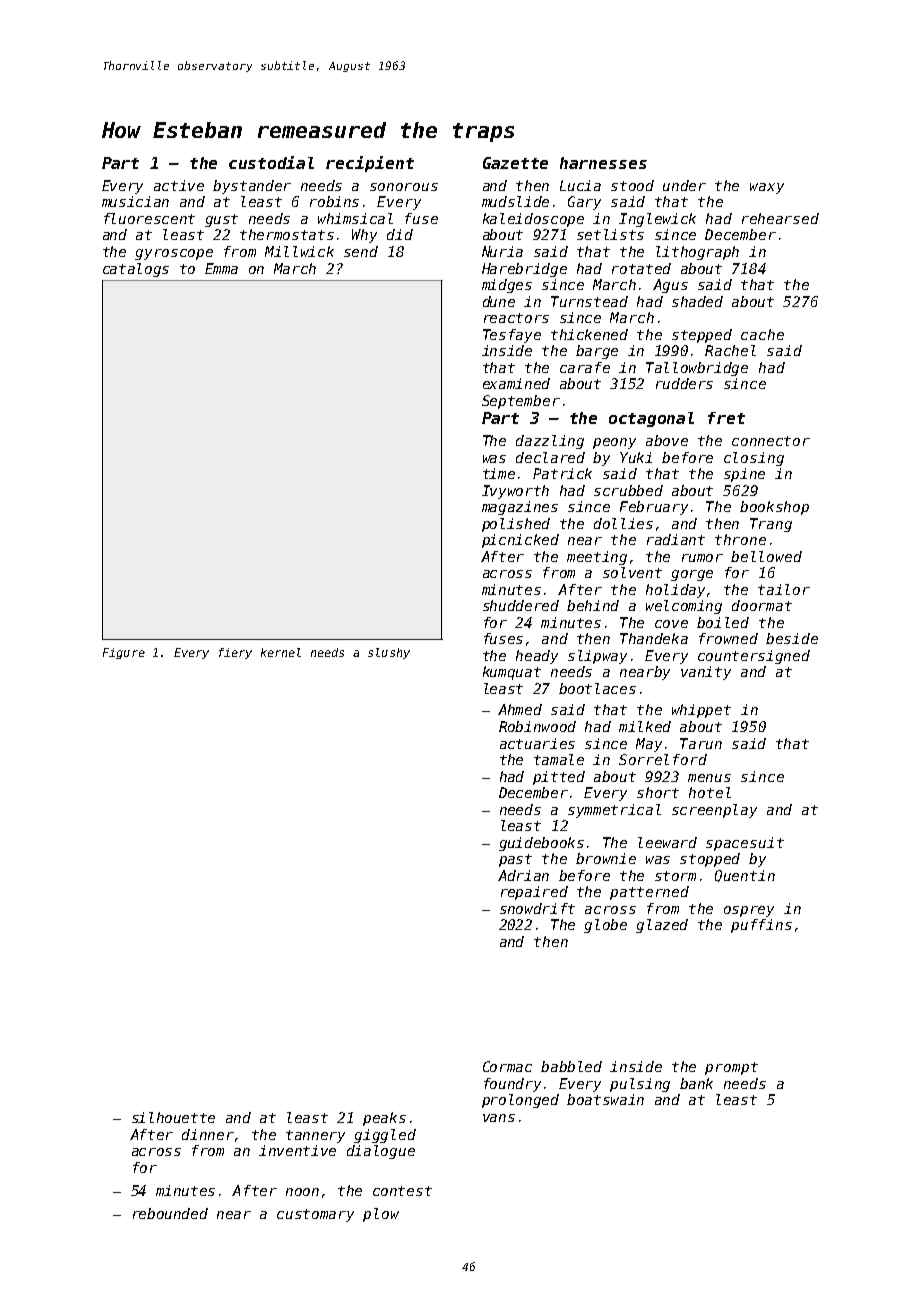  What do you see at coordinates (499, 1118) in the screenshot?
I see `vans` at bounding box center [499, 1118].
